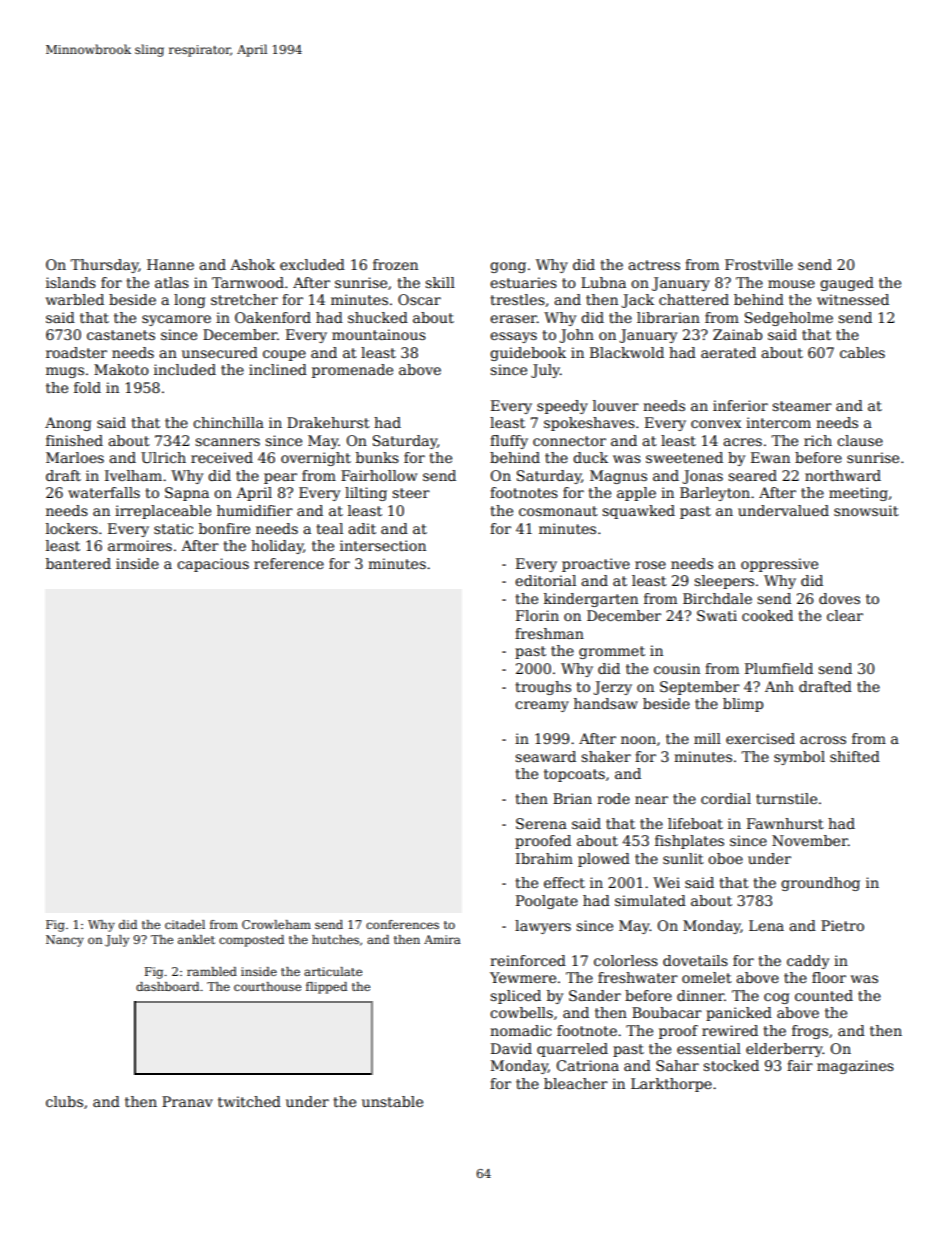 Image resolution: width=952 pixels, height=1233 pixels. I want to click on Crowleham, so click(276, 924).
